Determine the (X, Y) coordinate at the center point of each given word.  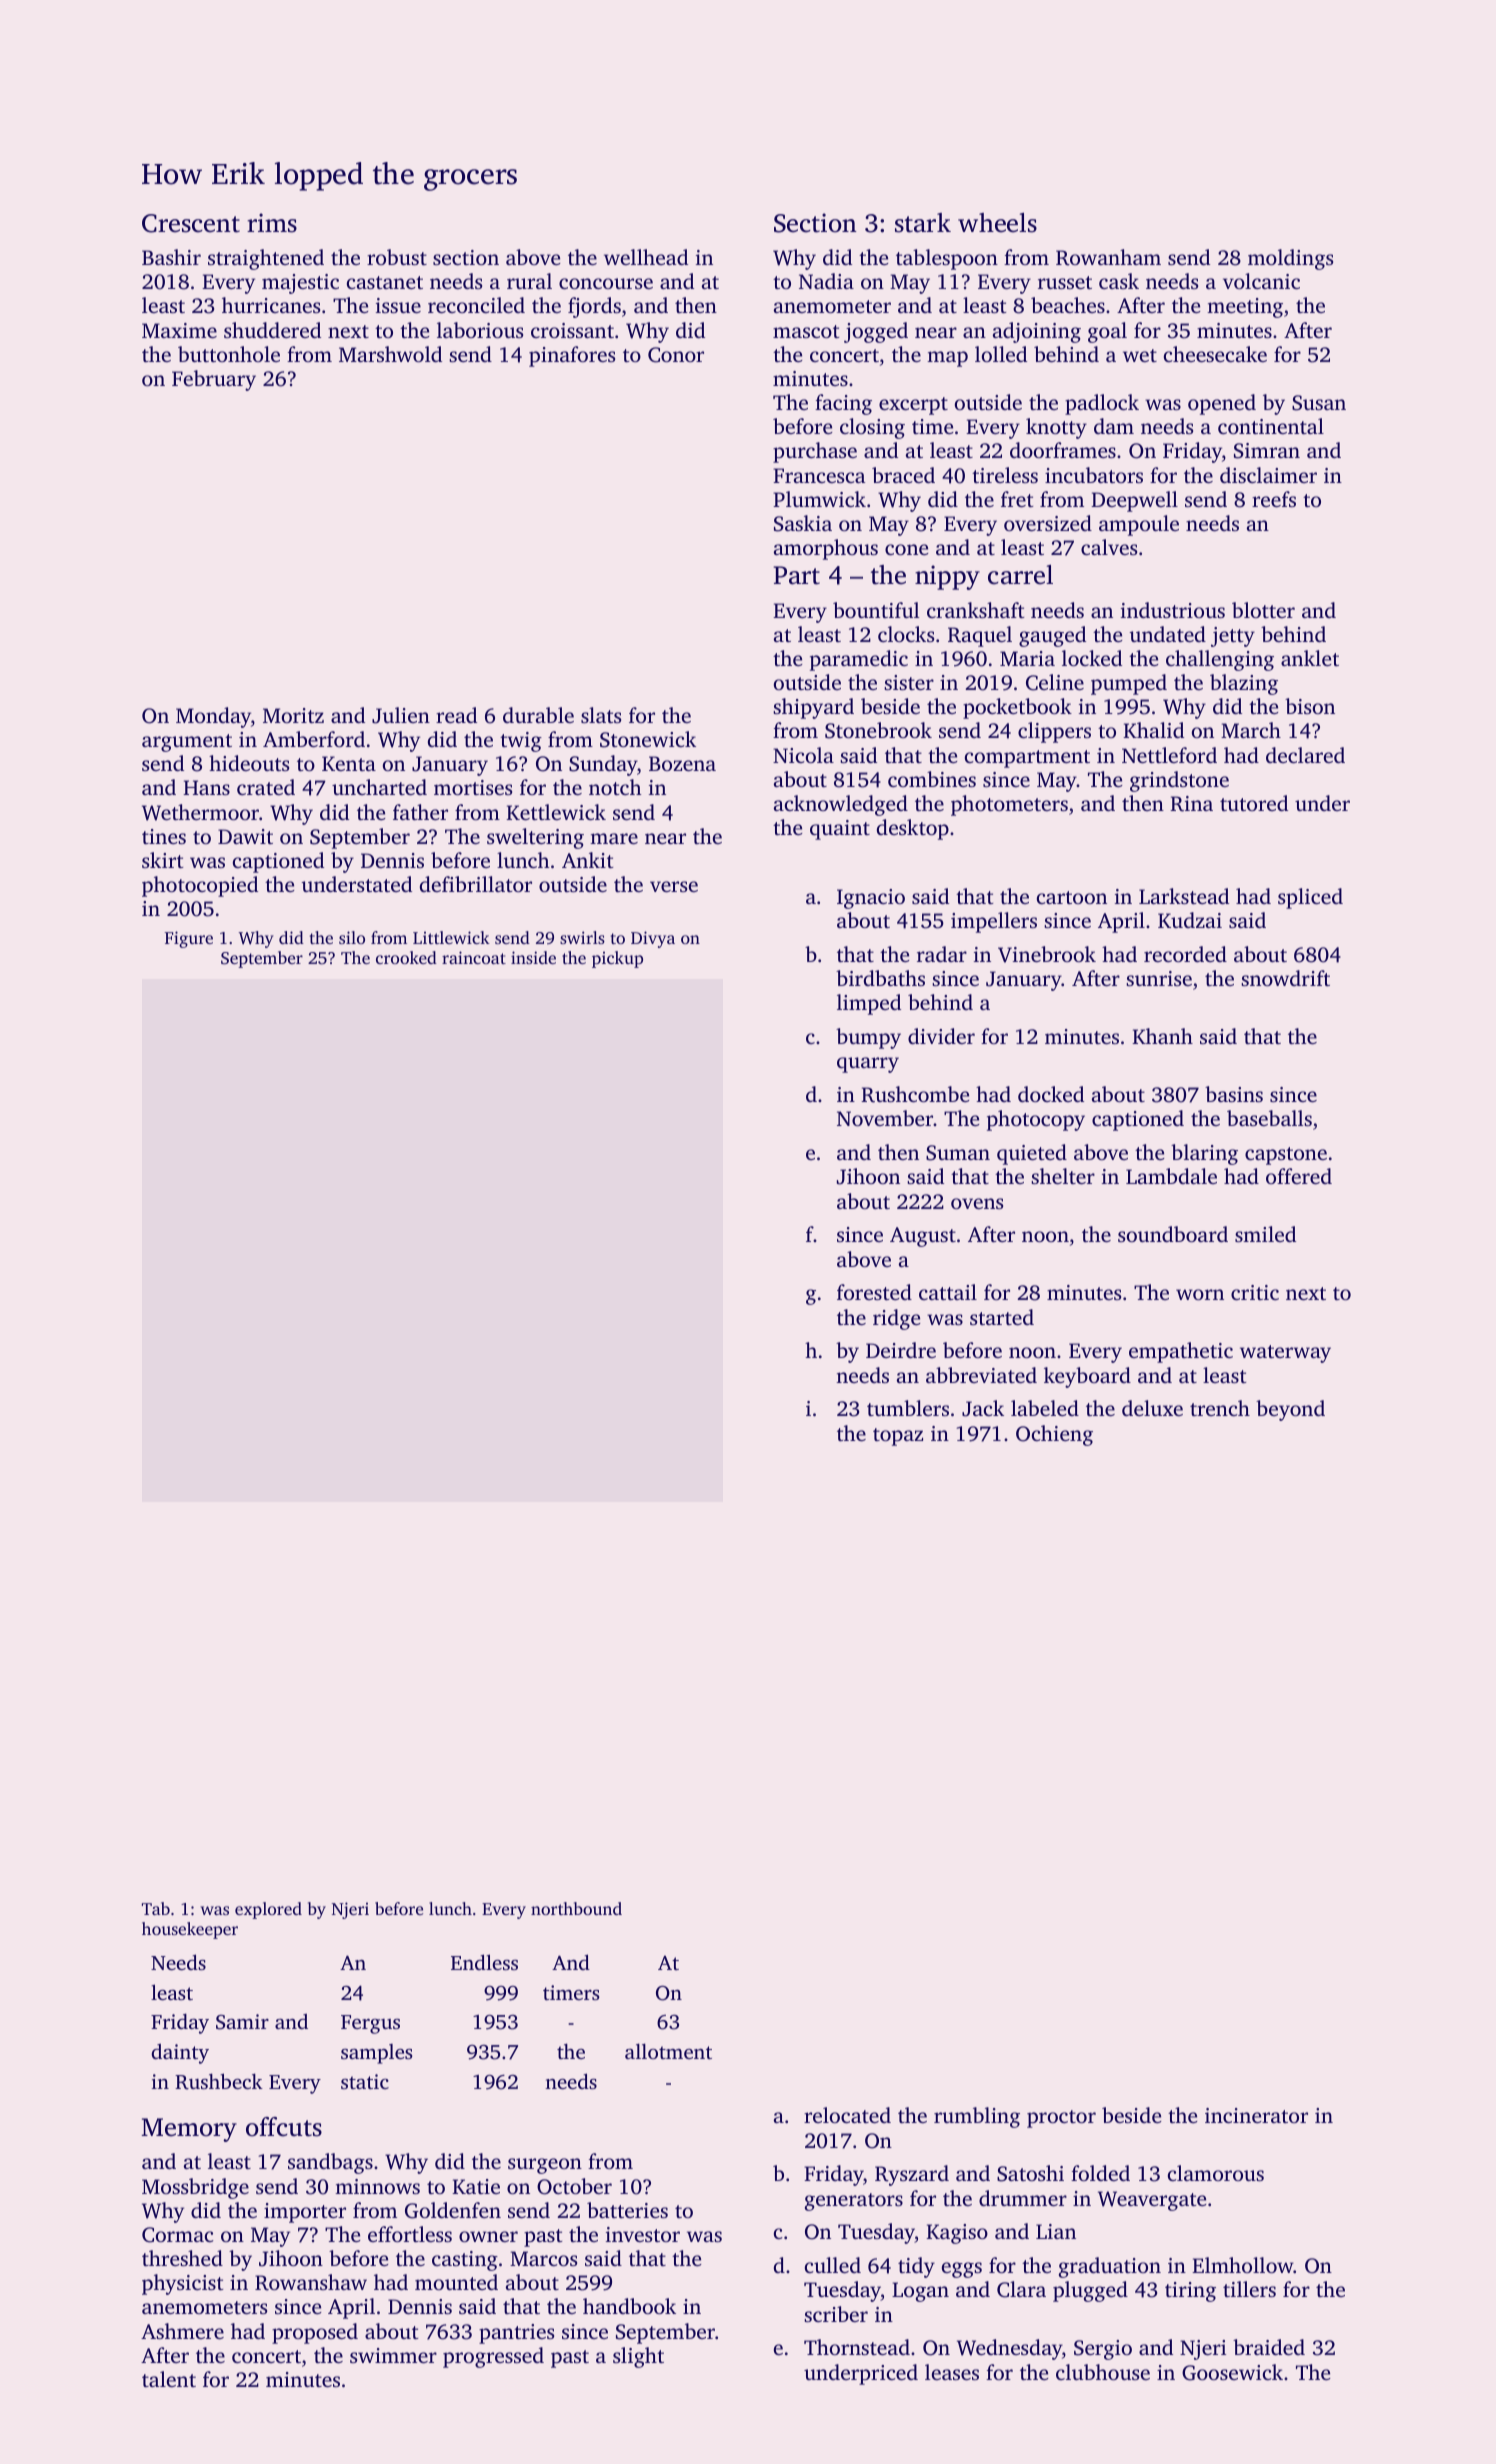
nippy (947, 577)
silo (352, 937)
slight (638, 2357)
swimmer (393, 2355)
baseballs (1269, 1118)
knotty (1056, 428)
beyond (1290, 1410)
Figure (189, 939)
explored (268, 1910)
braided (1269, 2347)
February (214, 380)
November (885, 1118)
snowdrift (1285, 978)
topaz (898, 1437)
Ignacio (871, 899)
